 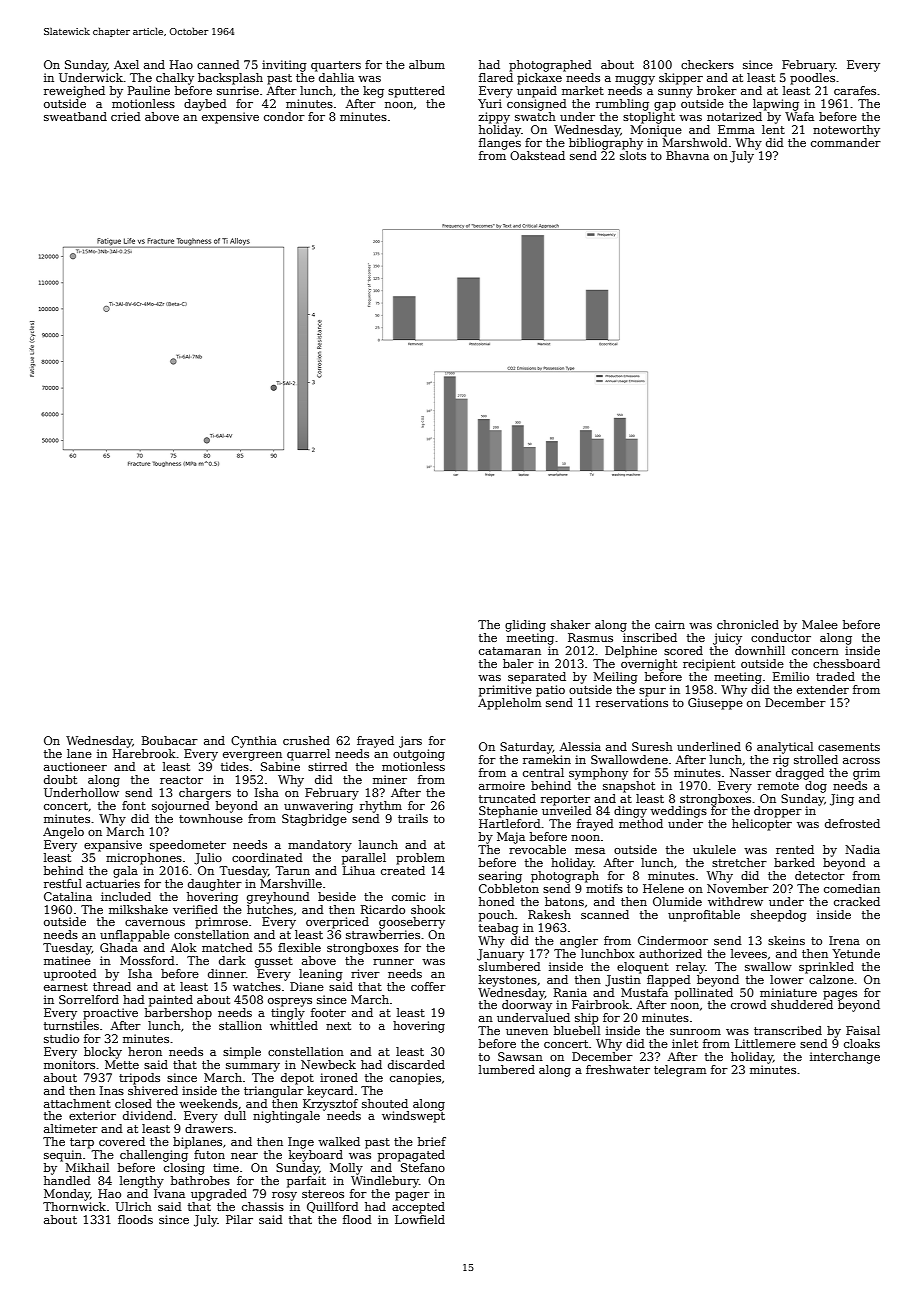 What do you see at coordinates (846, 131) in the page?
I see `noteworthy` at bounding box center [846, 131].
